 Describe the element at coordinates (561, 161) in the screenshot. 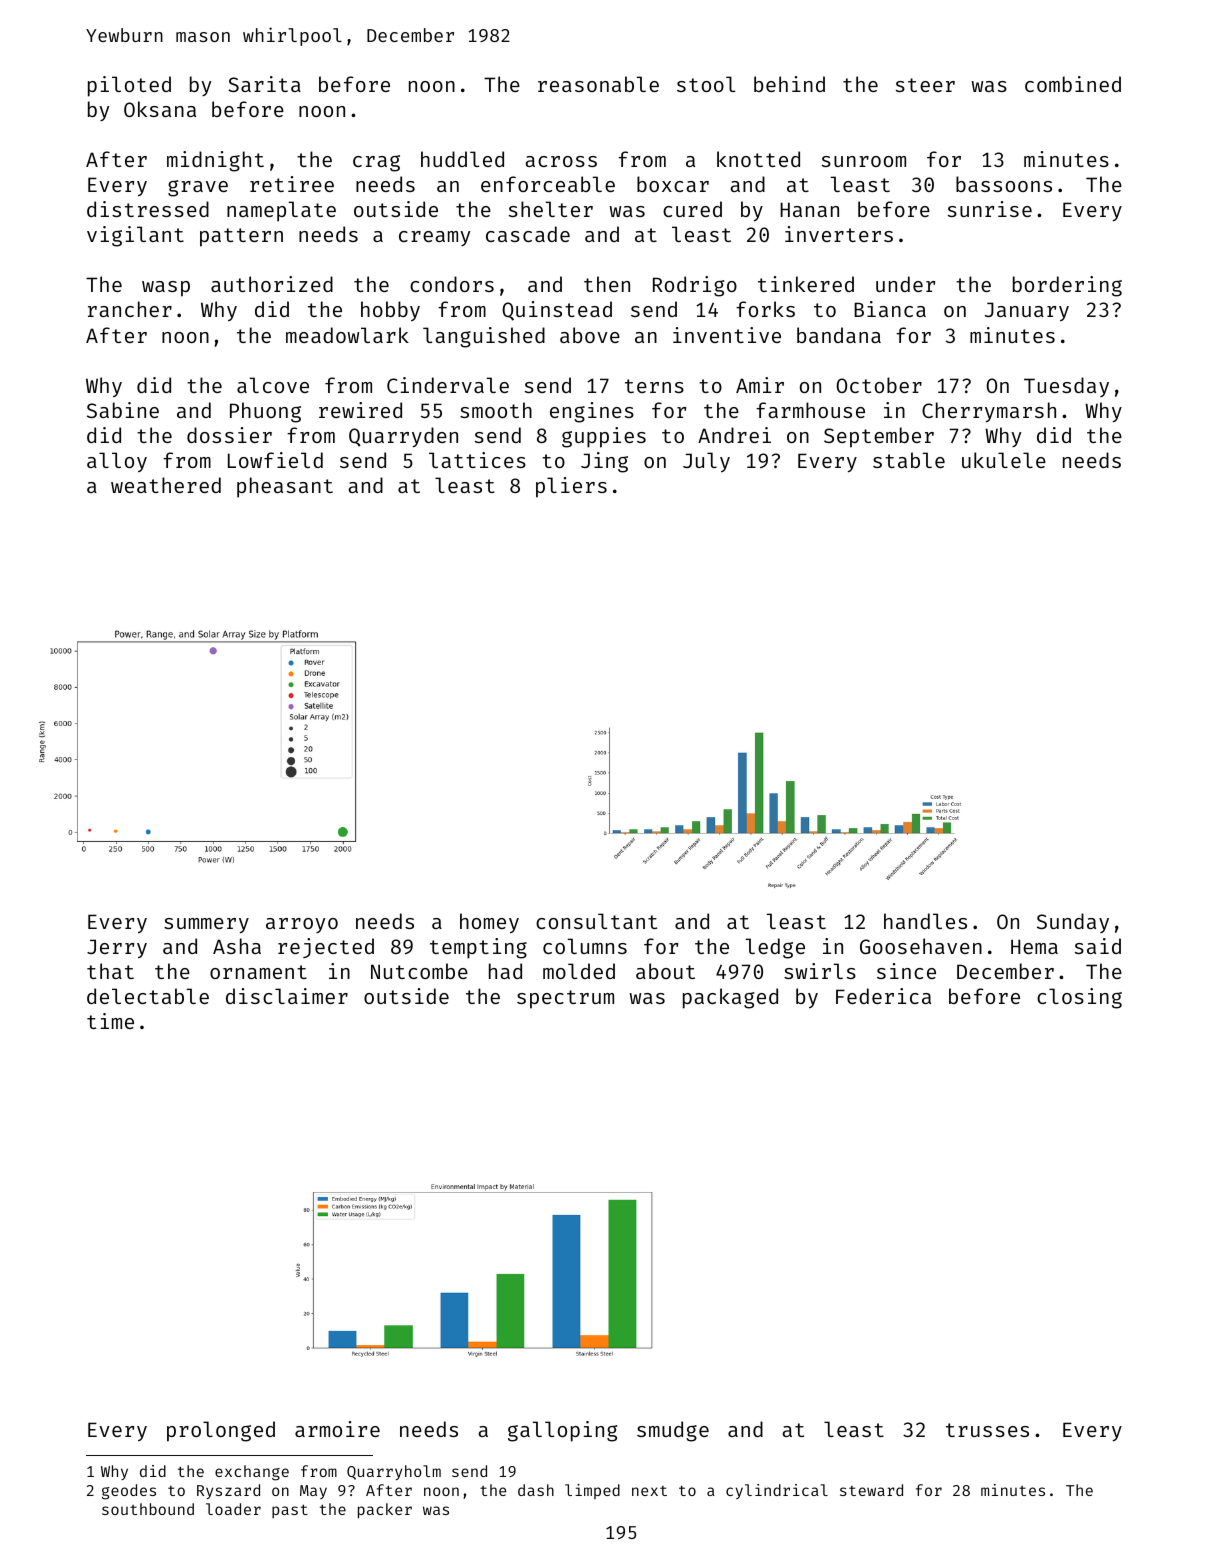

I see `across` at that location.
